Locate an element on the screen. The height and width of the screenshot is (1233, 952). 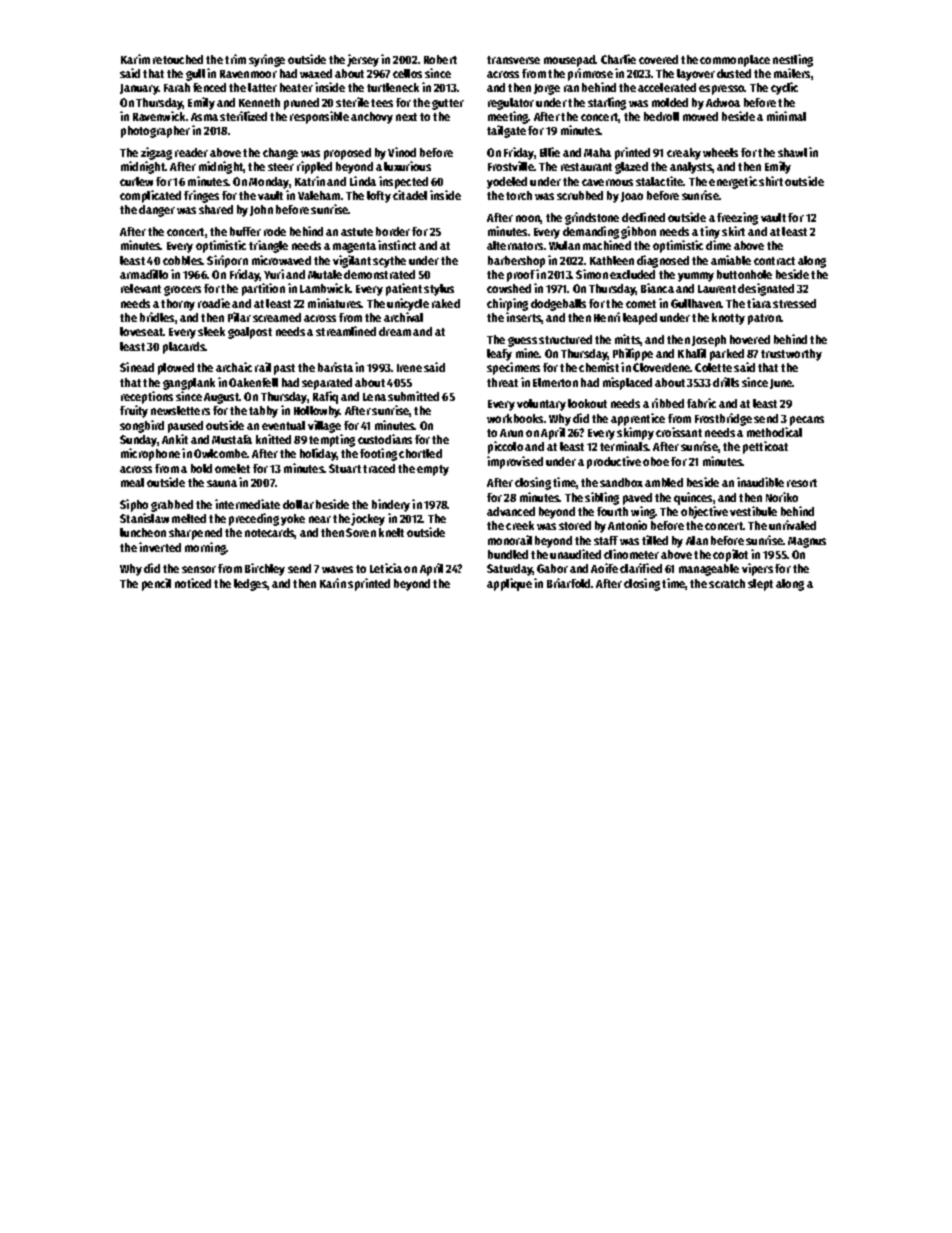
barbershop is located at coordinates (516, 262).
